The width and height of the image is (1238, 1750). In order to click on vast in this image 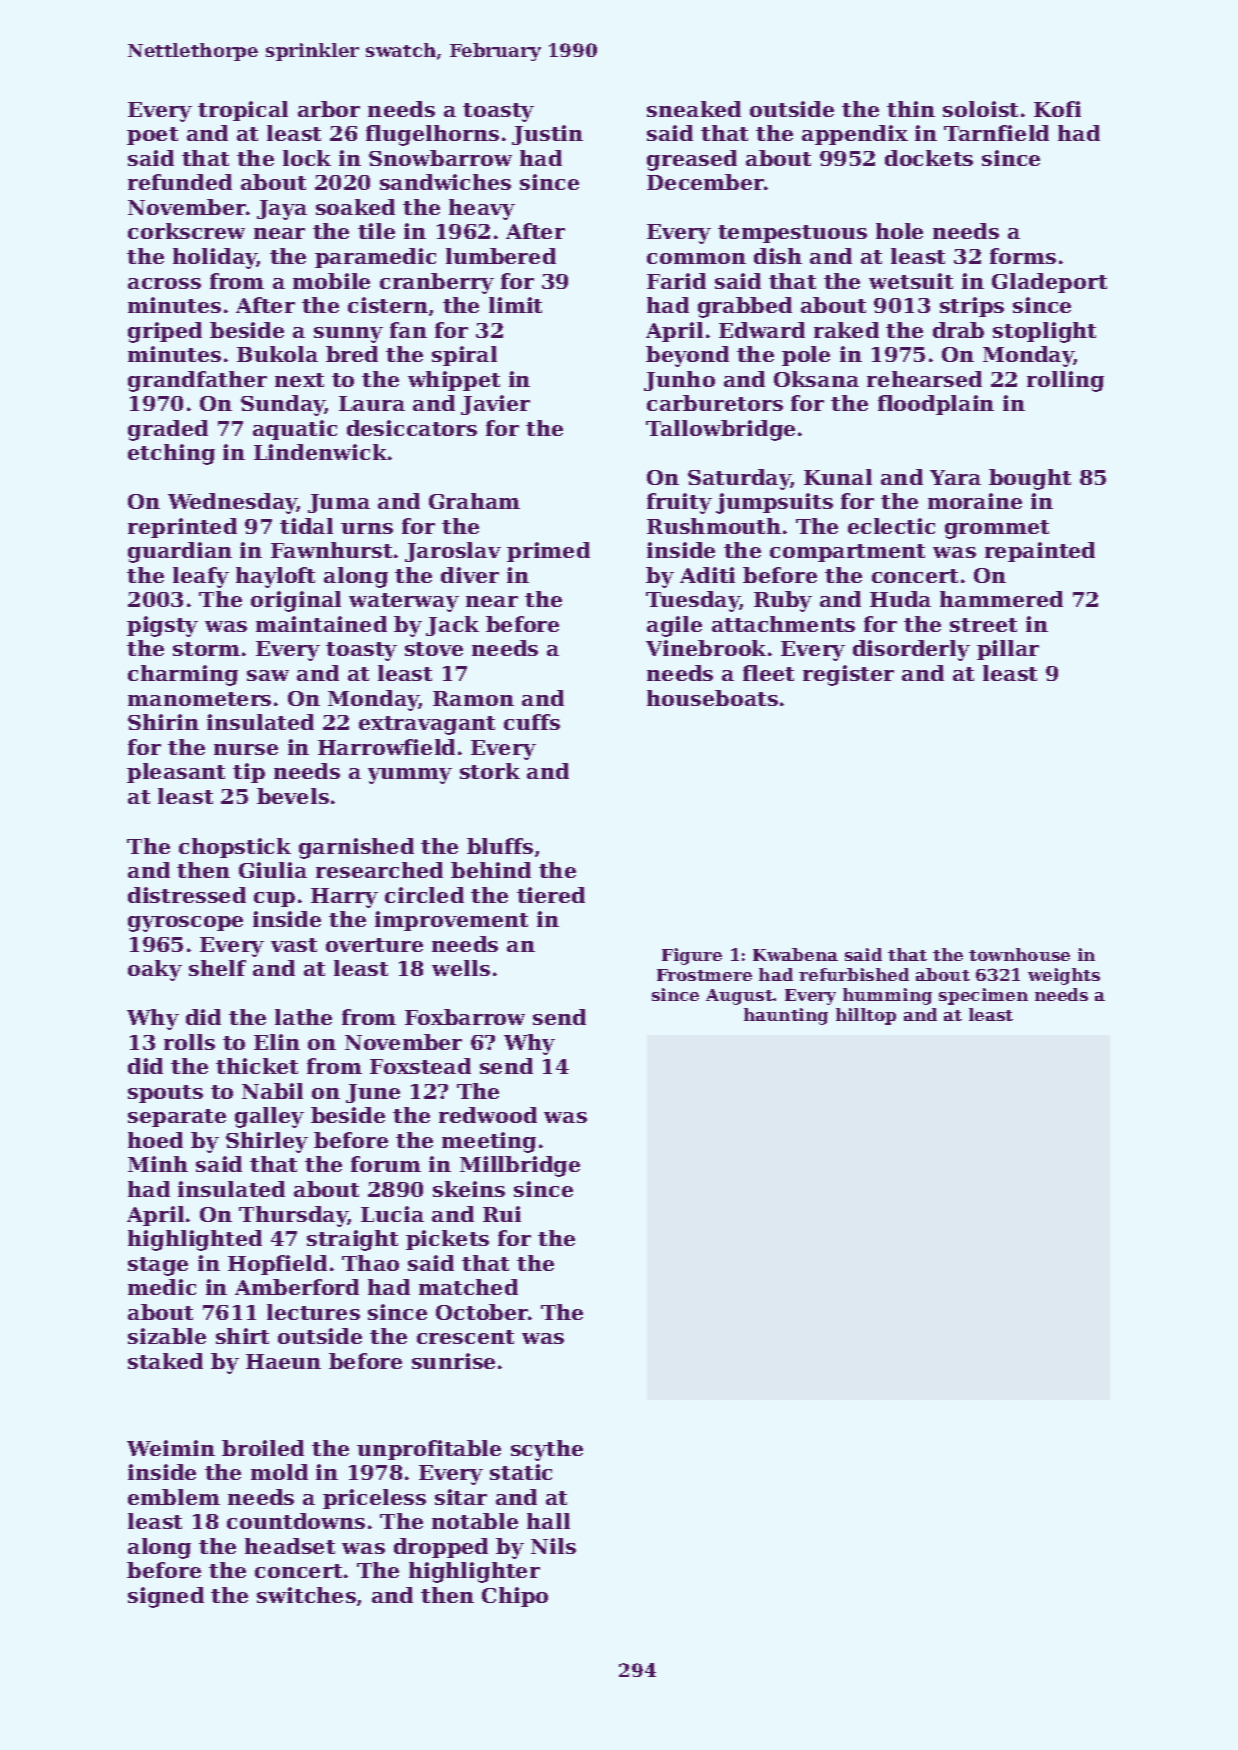, I will do `click(294, 945)`.
